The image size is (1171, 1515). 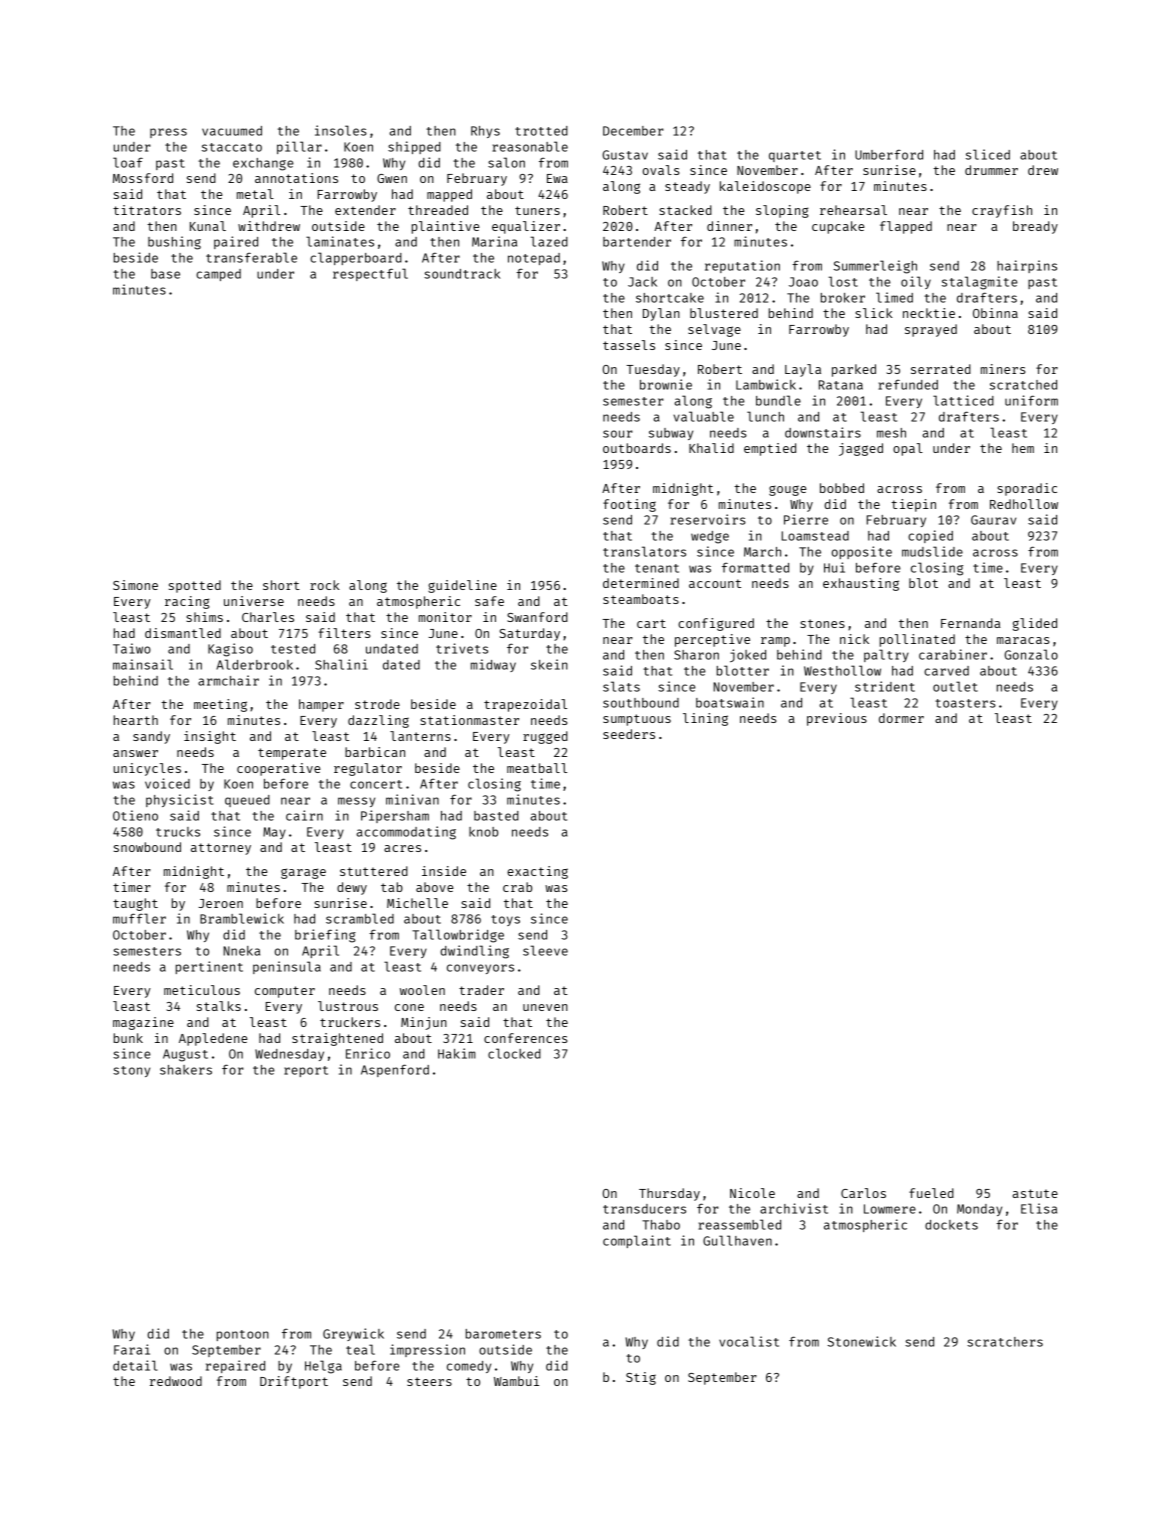 What do you see at coordinates (931, 1193) in the image?
I see `fueled` at bounding box center [931, 1193].
